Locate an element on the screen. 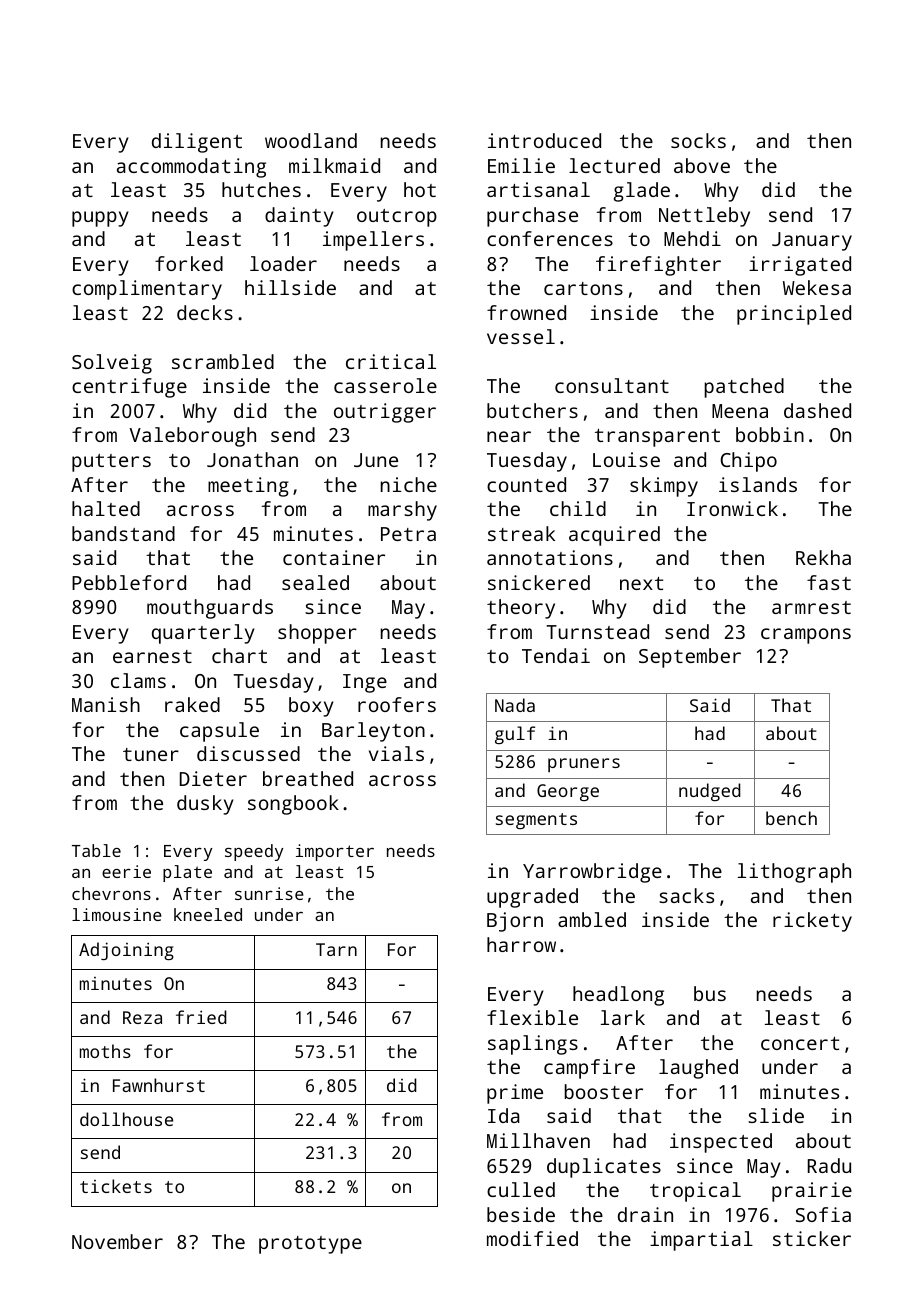  prototype is located at coordinates (310, 1245).
